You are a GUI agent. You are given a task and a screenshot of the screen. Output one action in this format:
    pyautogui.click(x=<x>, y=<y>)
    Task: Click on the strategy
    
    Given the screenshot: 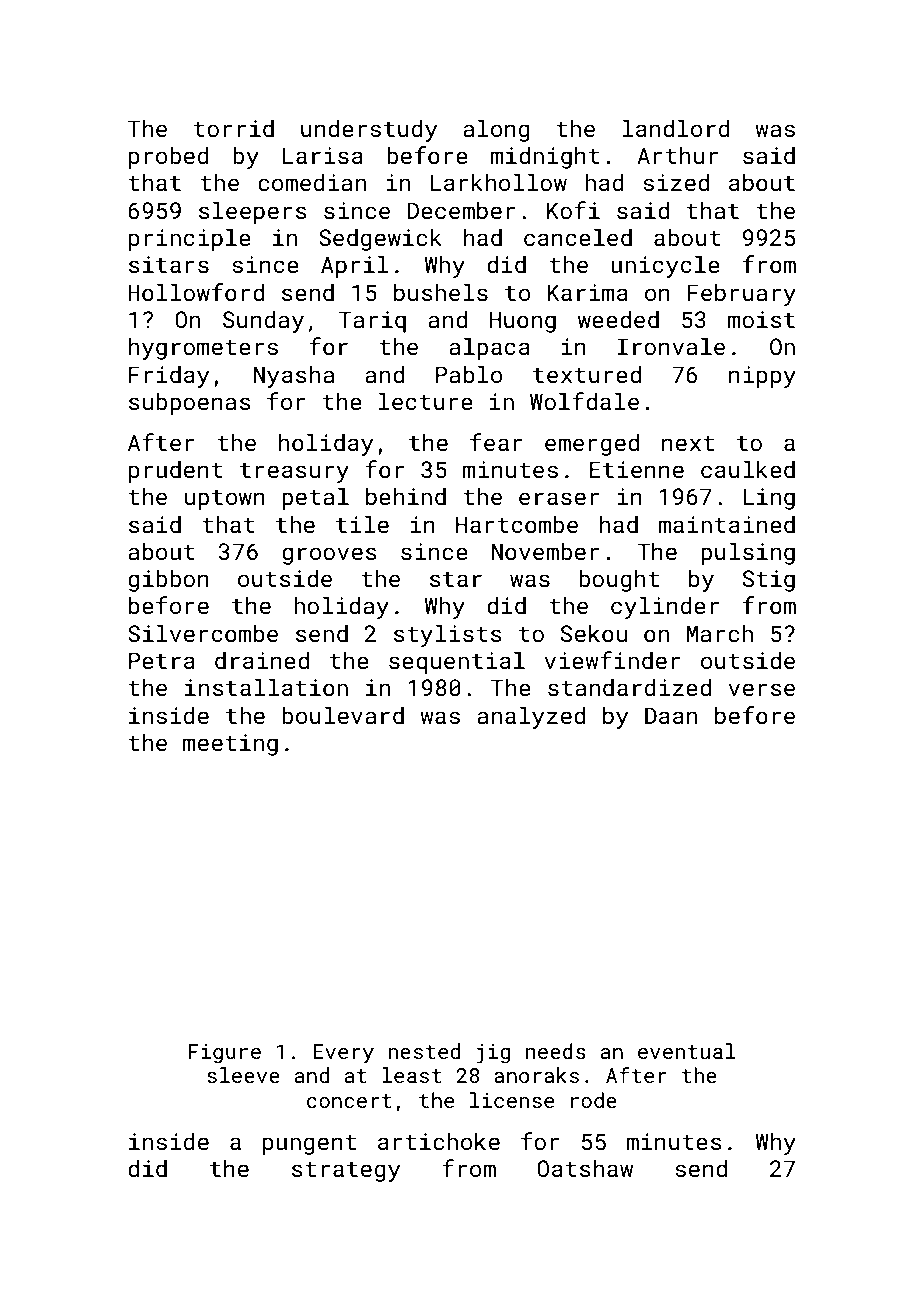 What is the action you would take?
    pyautogui.click(x=346, y=1172)
